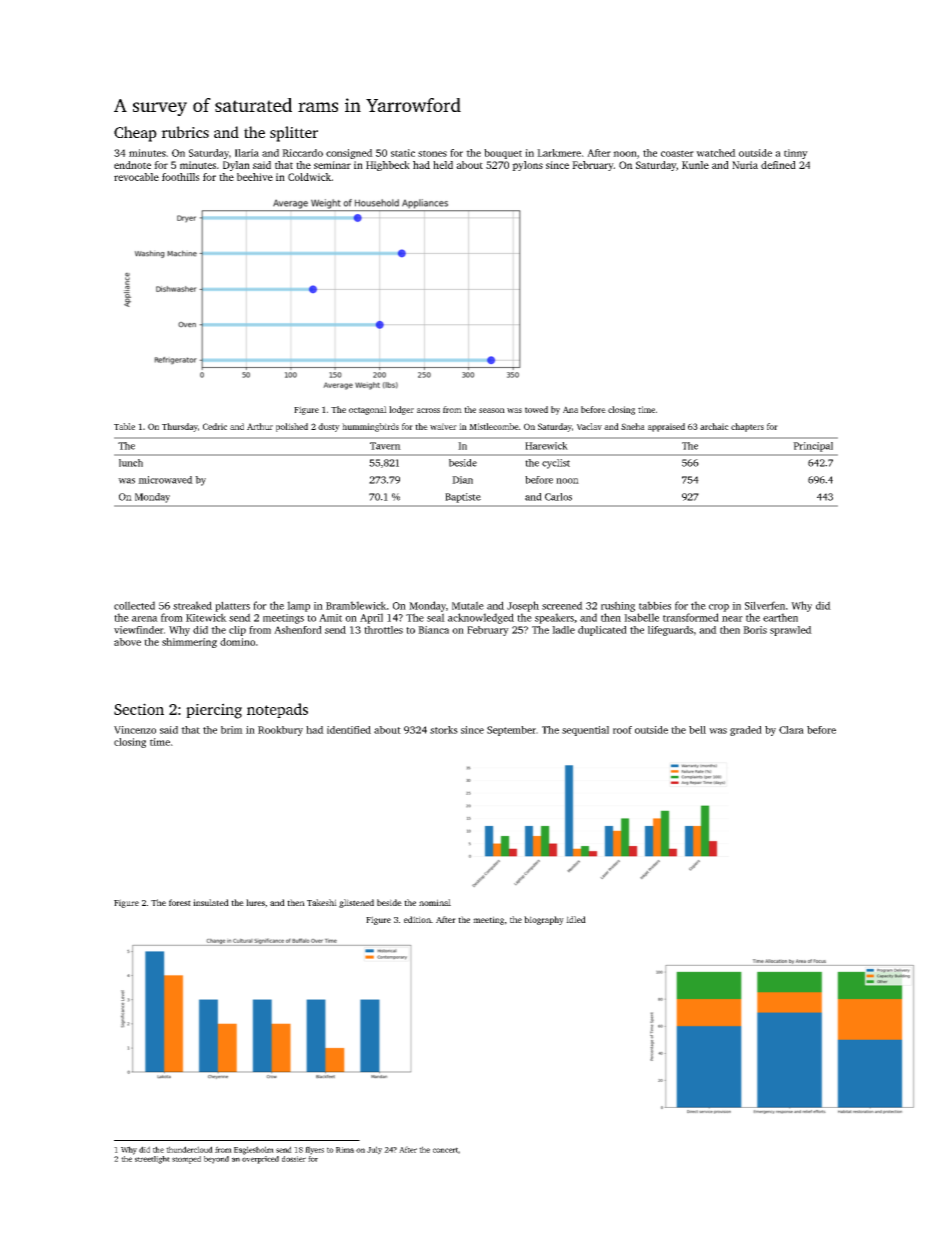  I want to click on concert, so click(445, 1150).
